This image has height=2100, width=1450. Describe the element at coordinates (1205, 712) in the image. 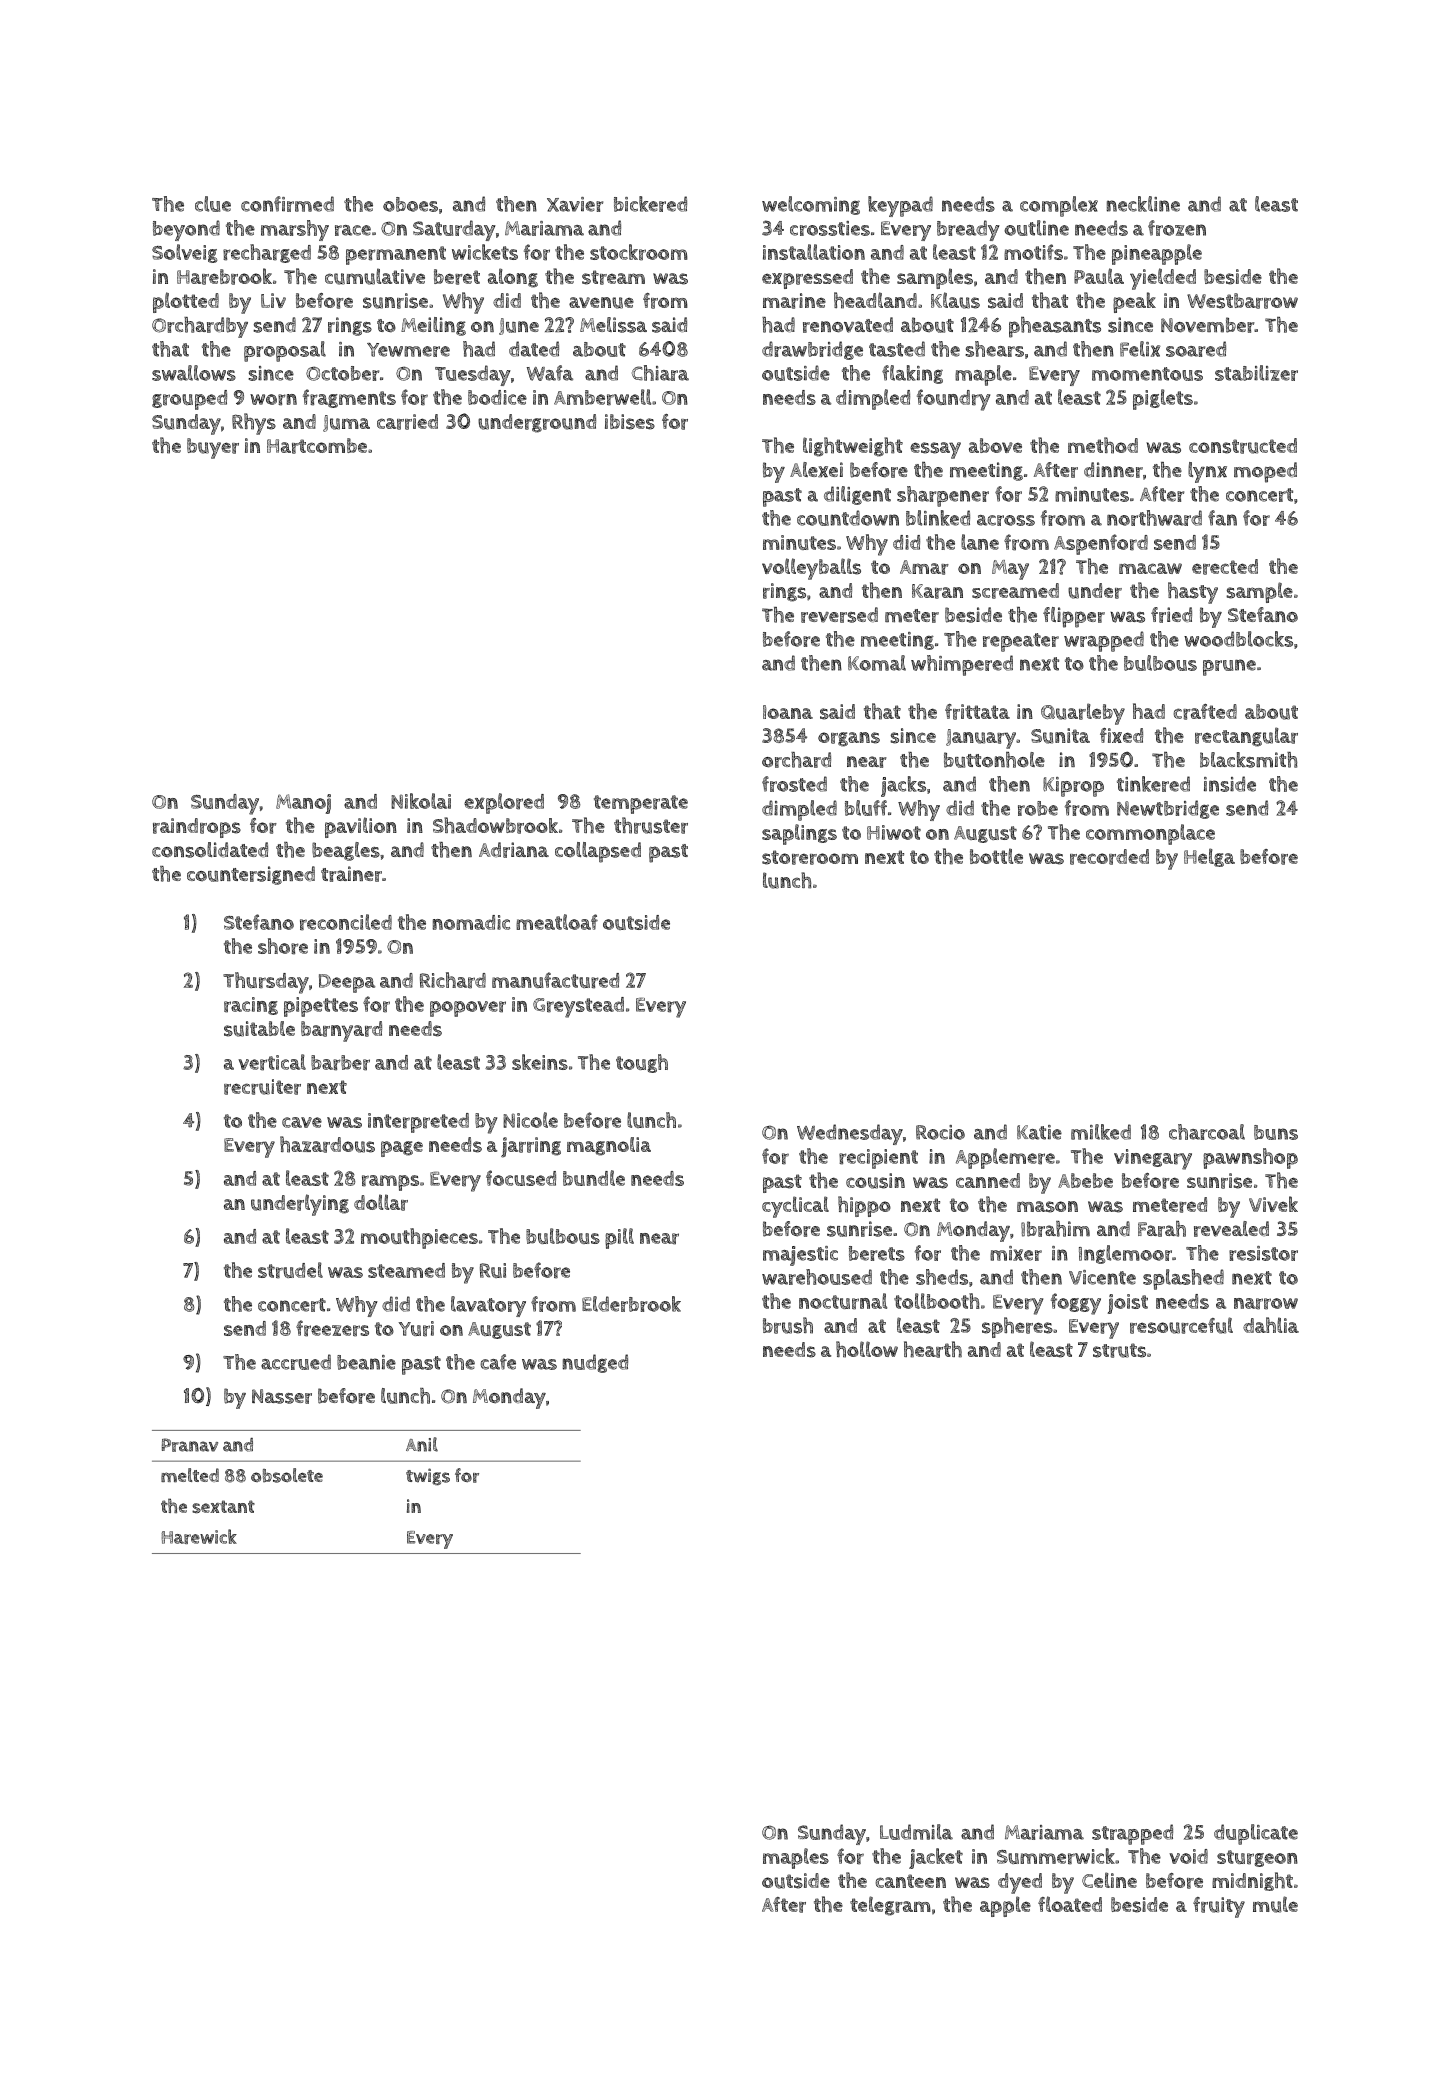

I see `crafted` at that location.
